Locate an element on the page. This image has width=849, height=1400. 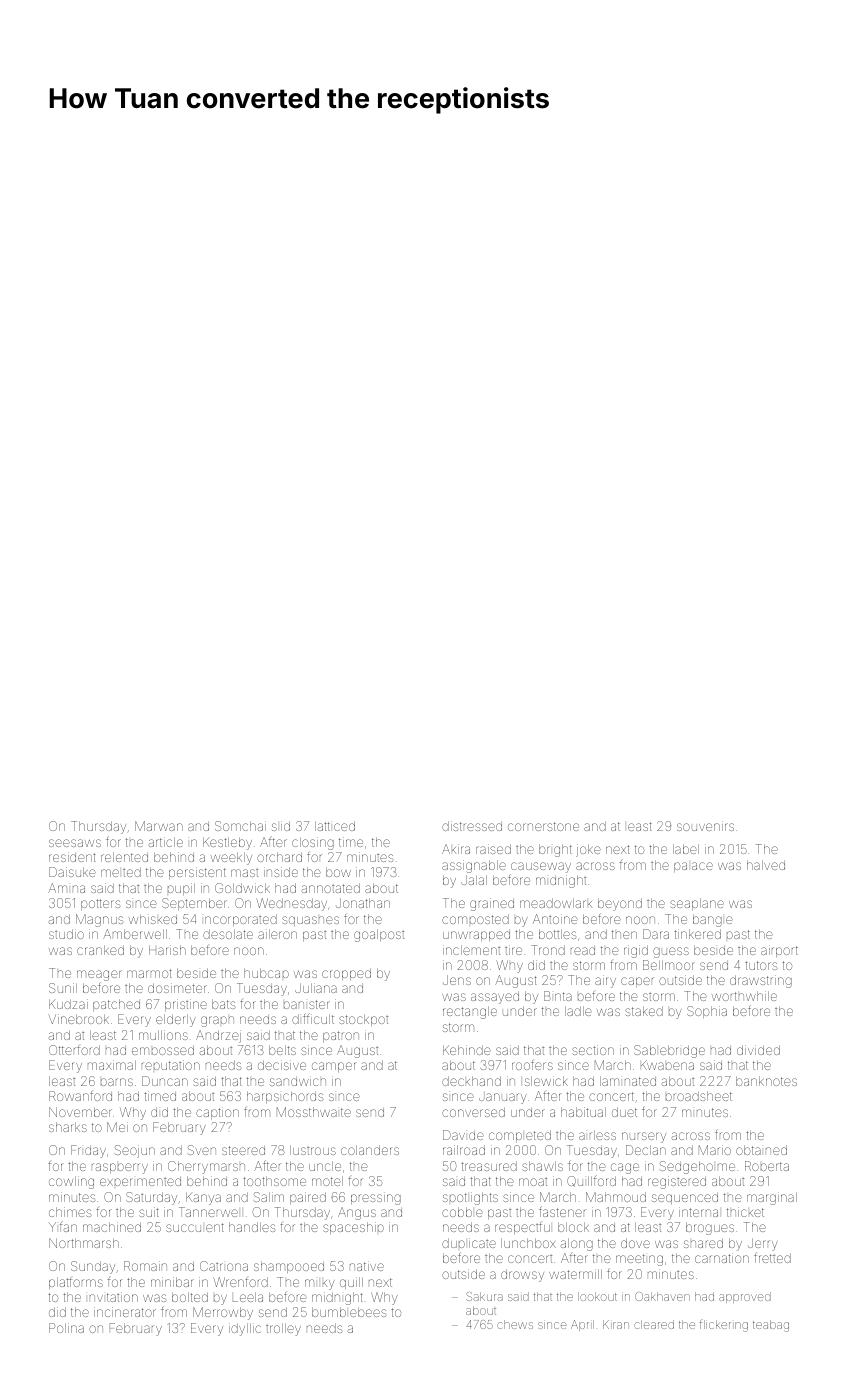
souvenirs is located at coordinates (705, 826).
